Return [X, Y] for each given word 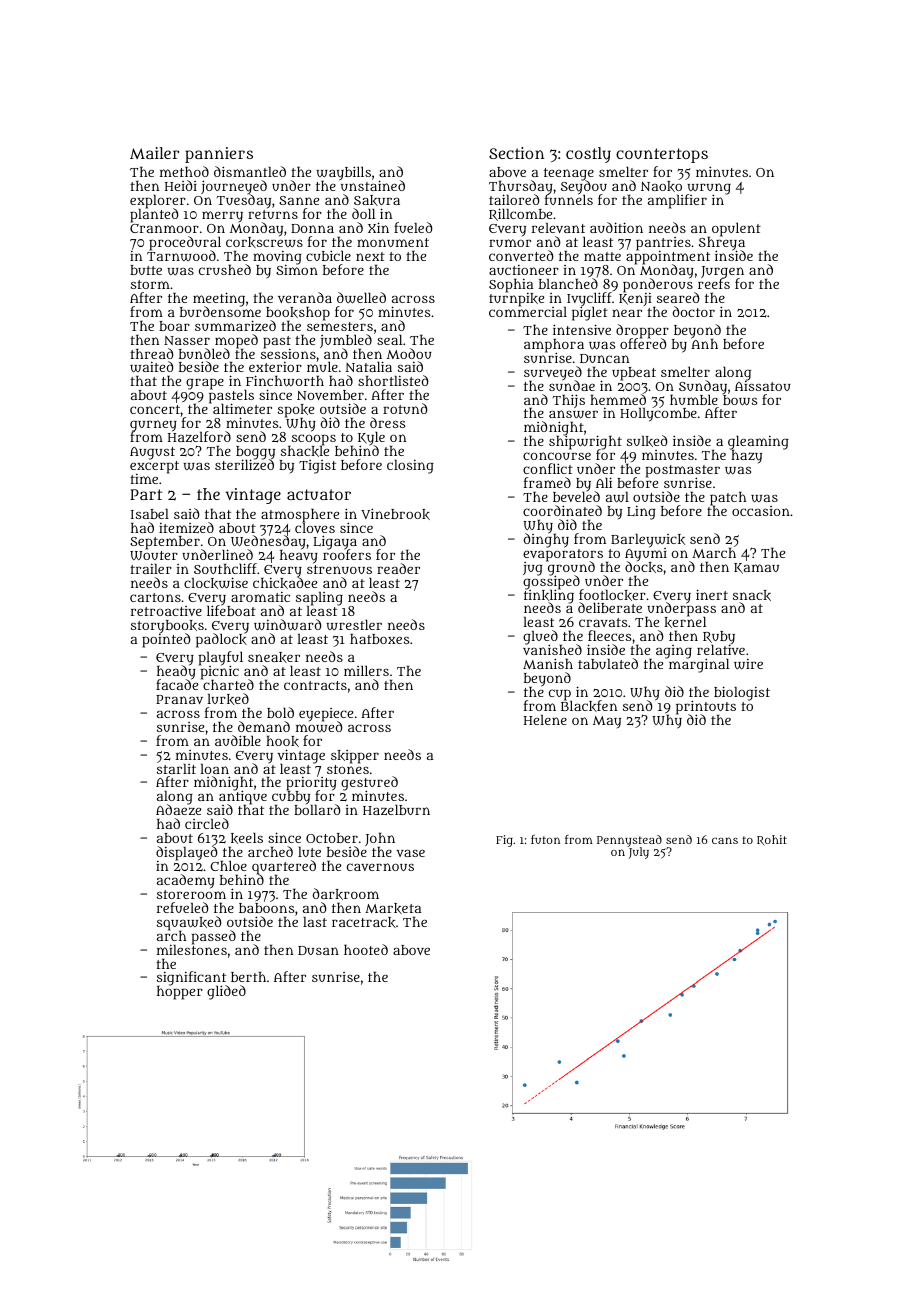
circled [207, 823]
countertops [662, 155]
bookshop [298, 314]
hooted [366, 949]
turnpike [516, 300]
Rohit [772, 840]
